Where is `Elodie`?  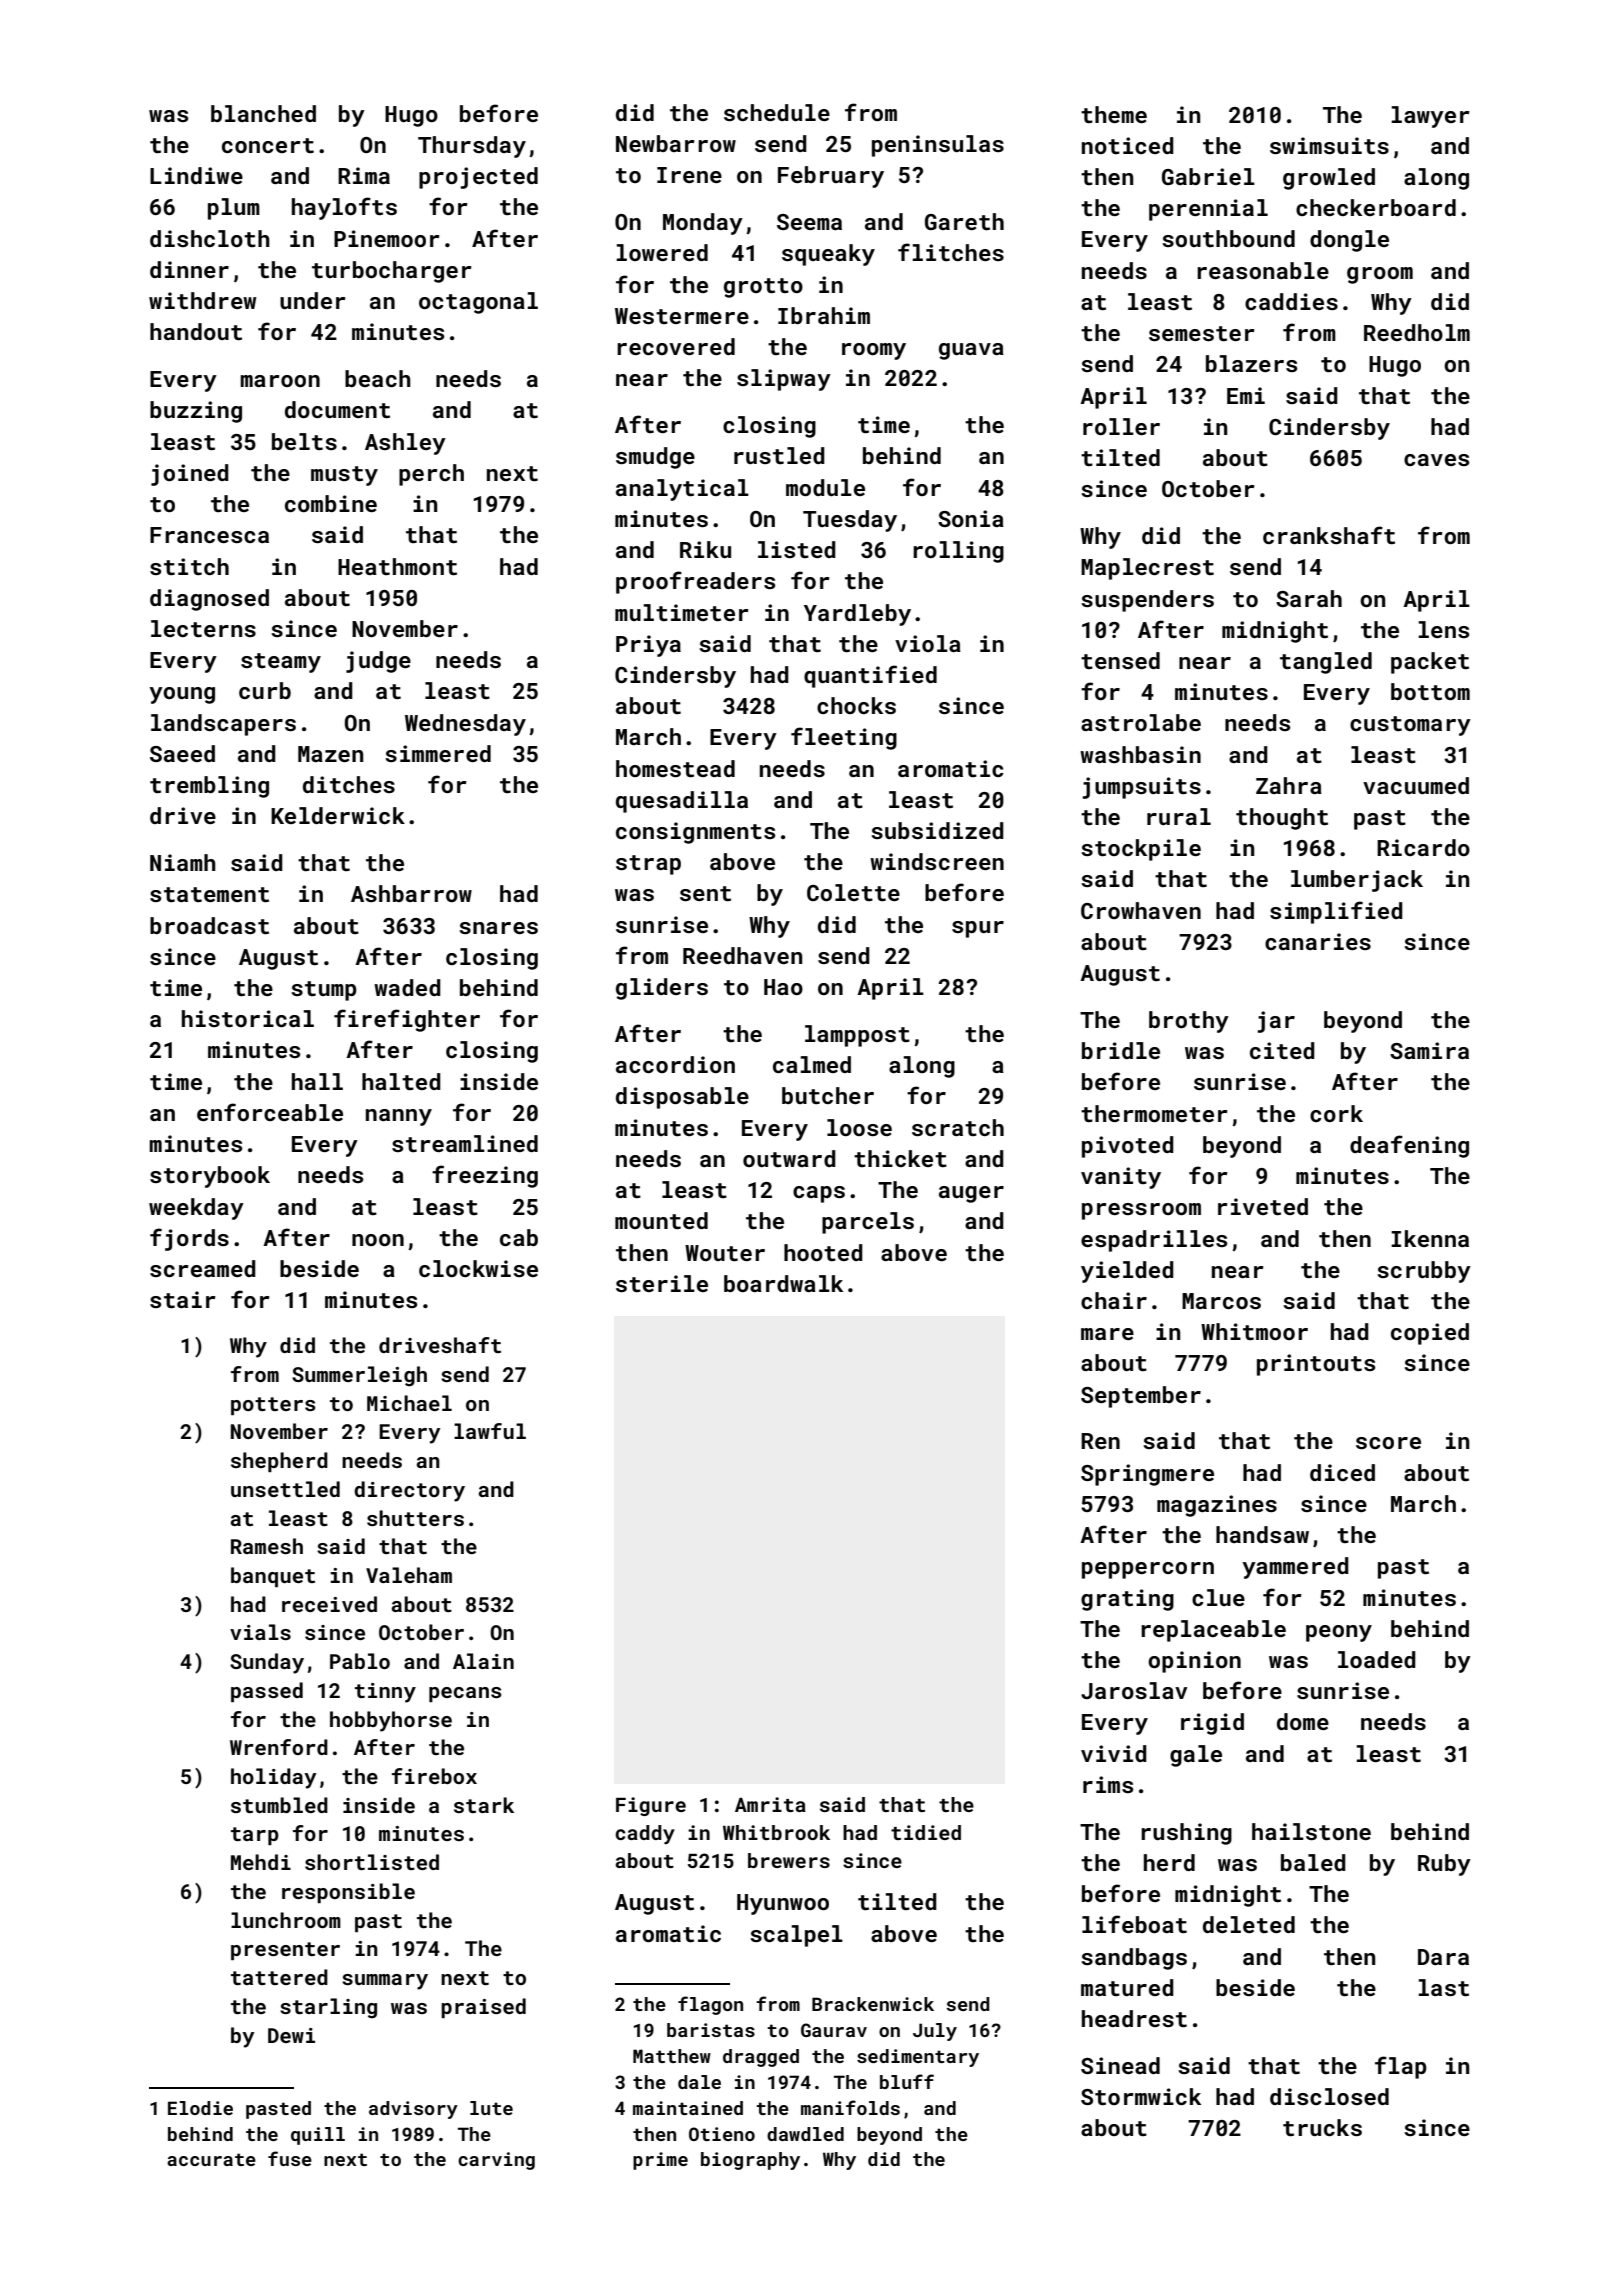
Elodie is located at coordinates (200, 2108).
